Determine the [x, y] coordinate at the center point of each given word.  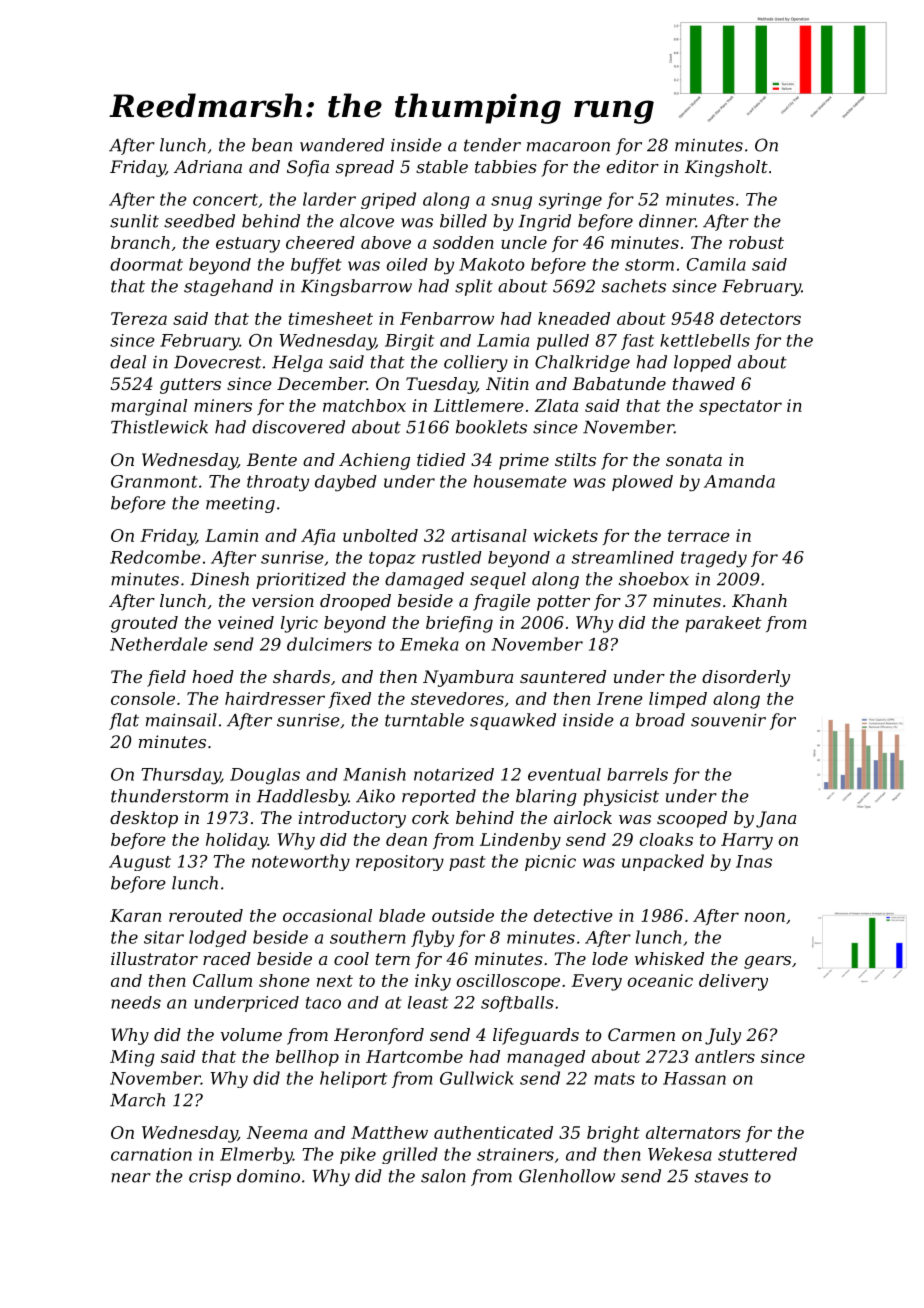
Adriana [208, 166]
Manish [374, 774]
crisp [210, 1178]
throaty [278, 483]
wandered [342, 145]
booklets [491, 427]
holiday [237, 841]
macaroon [568, 147]
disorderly [746, 678]
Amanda [739, 481]
